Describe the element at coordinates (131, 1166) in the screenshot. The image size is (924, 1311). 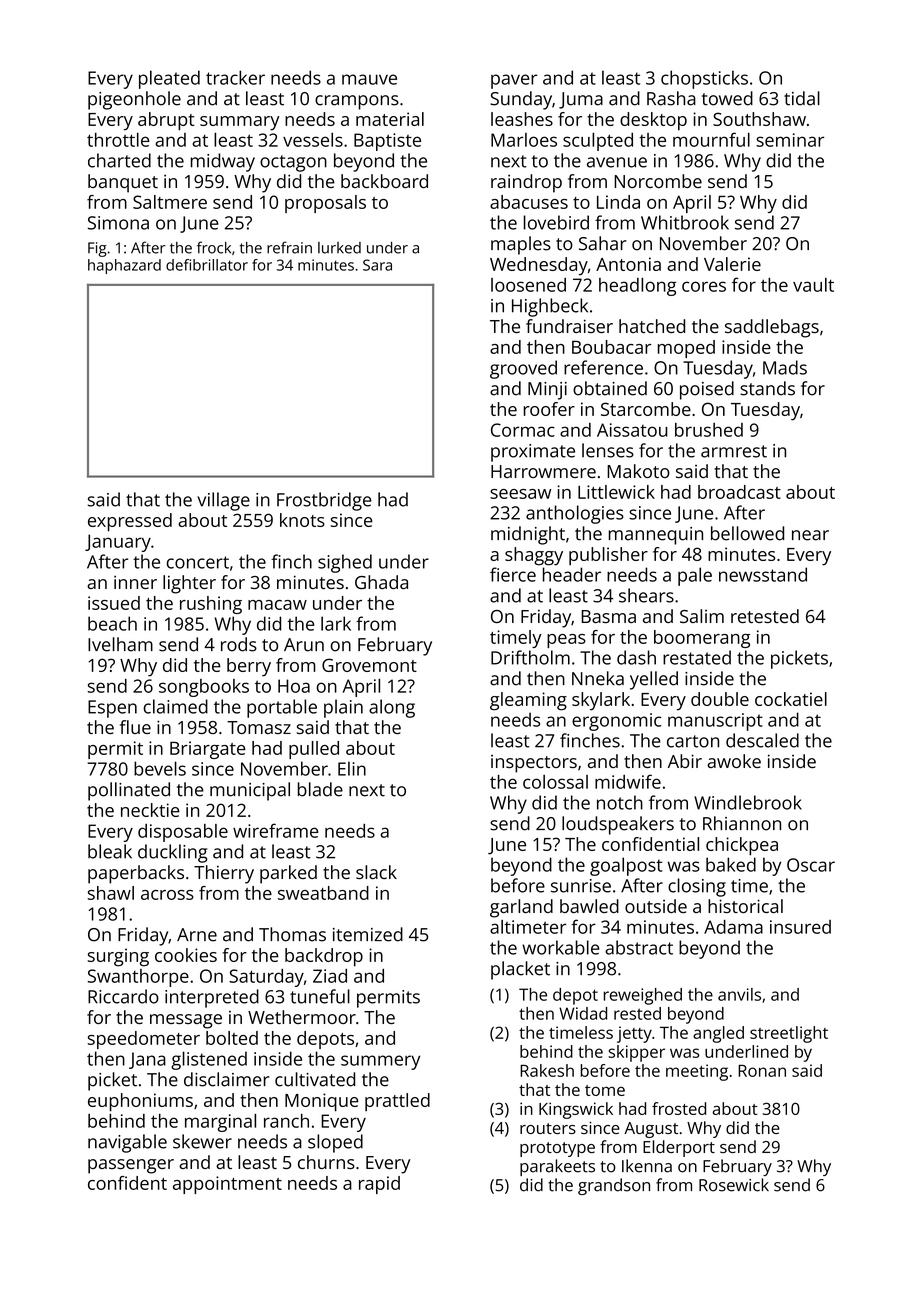
I see `passenger` at that location.
